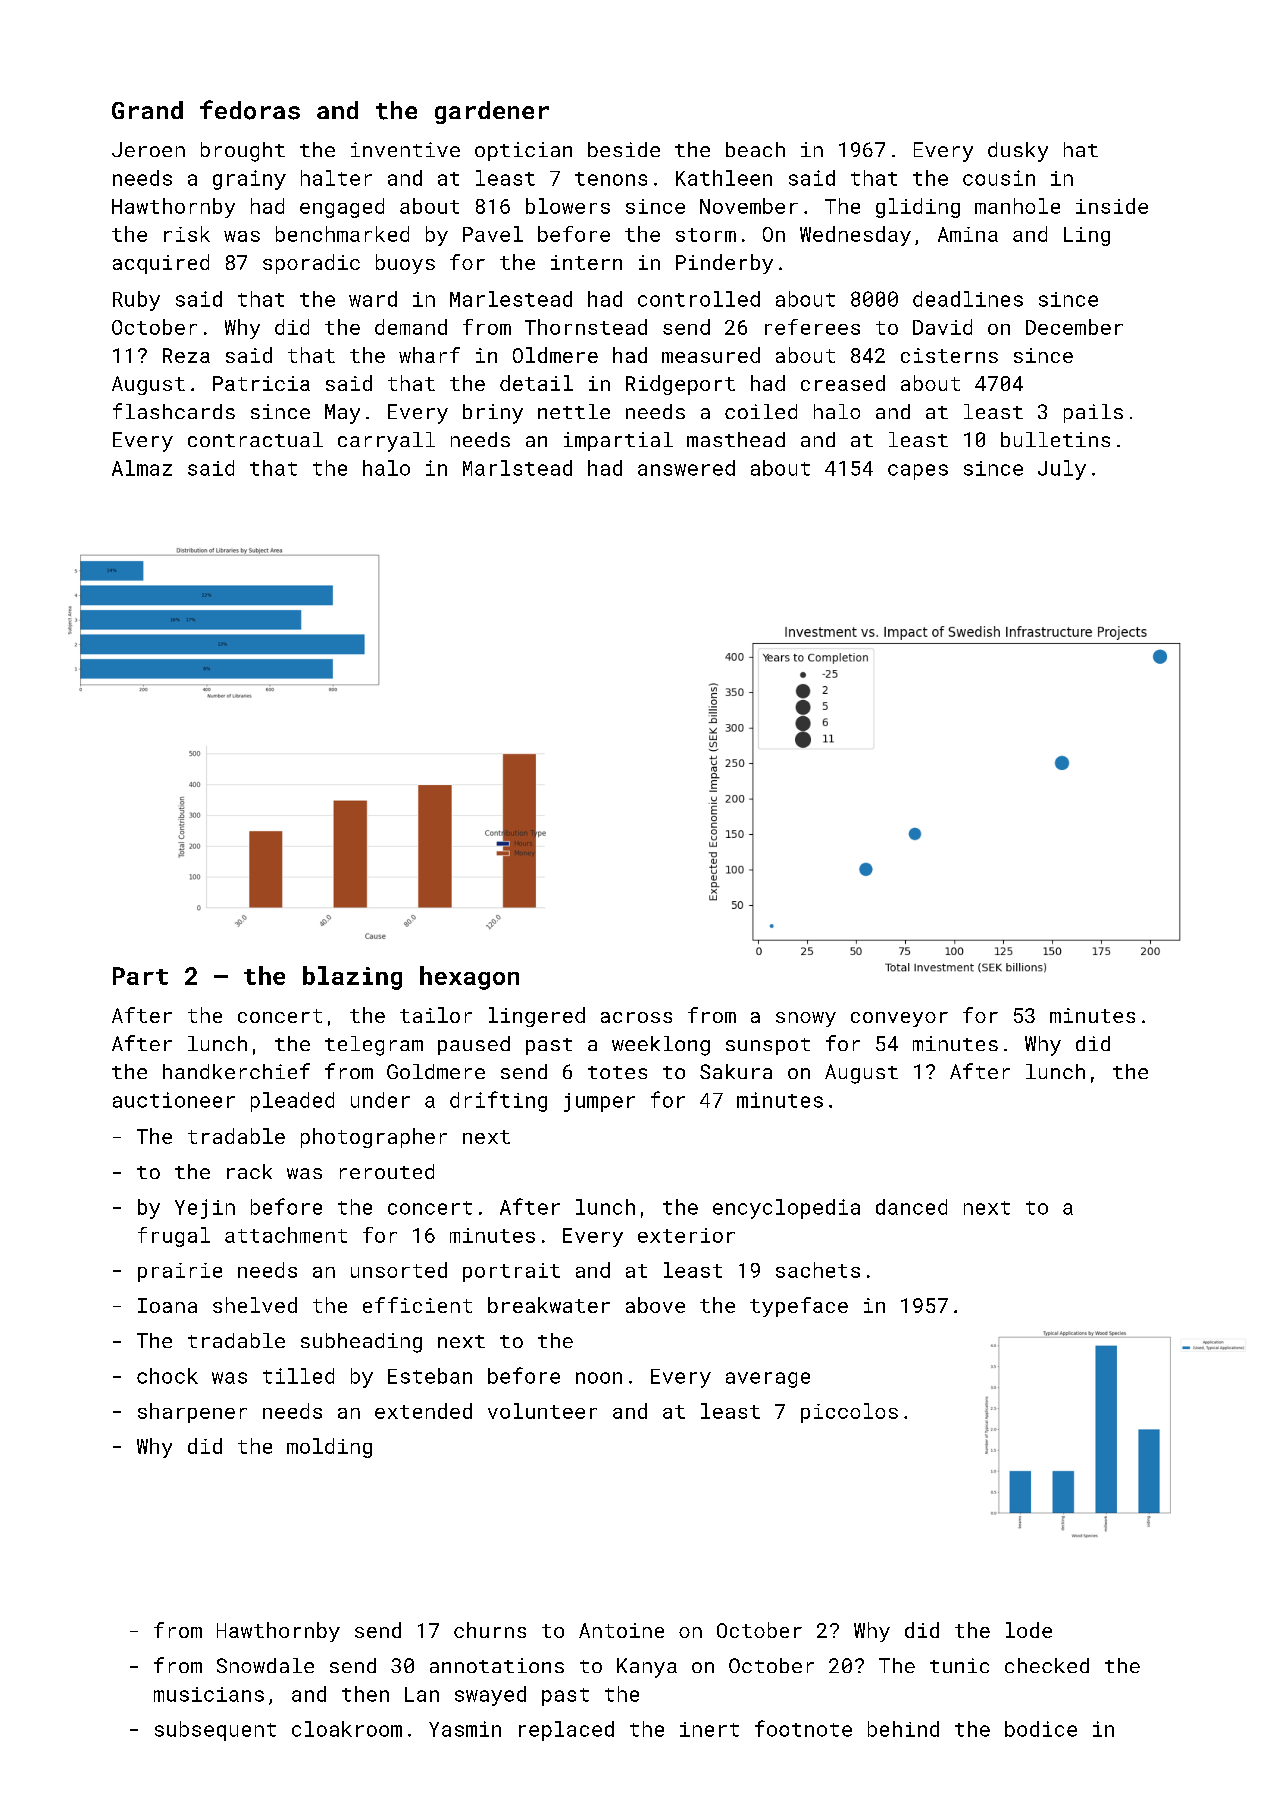 The height and width of the screenshot is (1801, 1273). I want to click on across, so click(636, 1017).
